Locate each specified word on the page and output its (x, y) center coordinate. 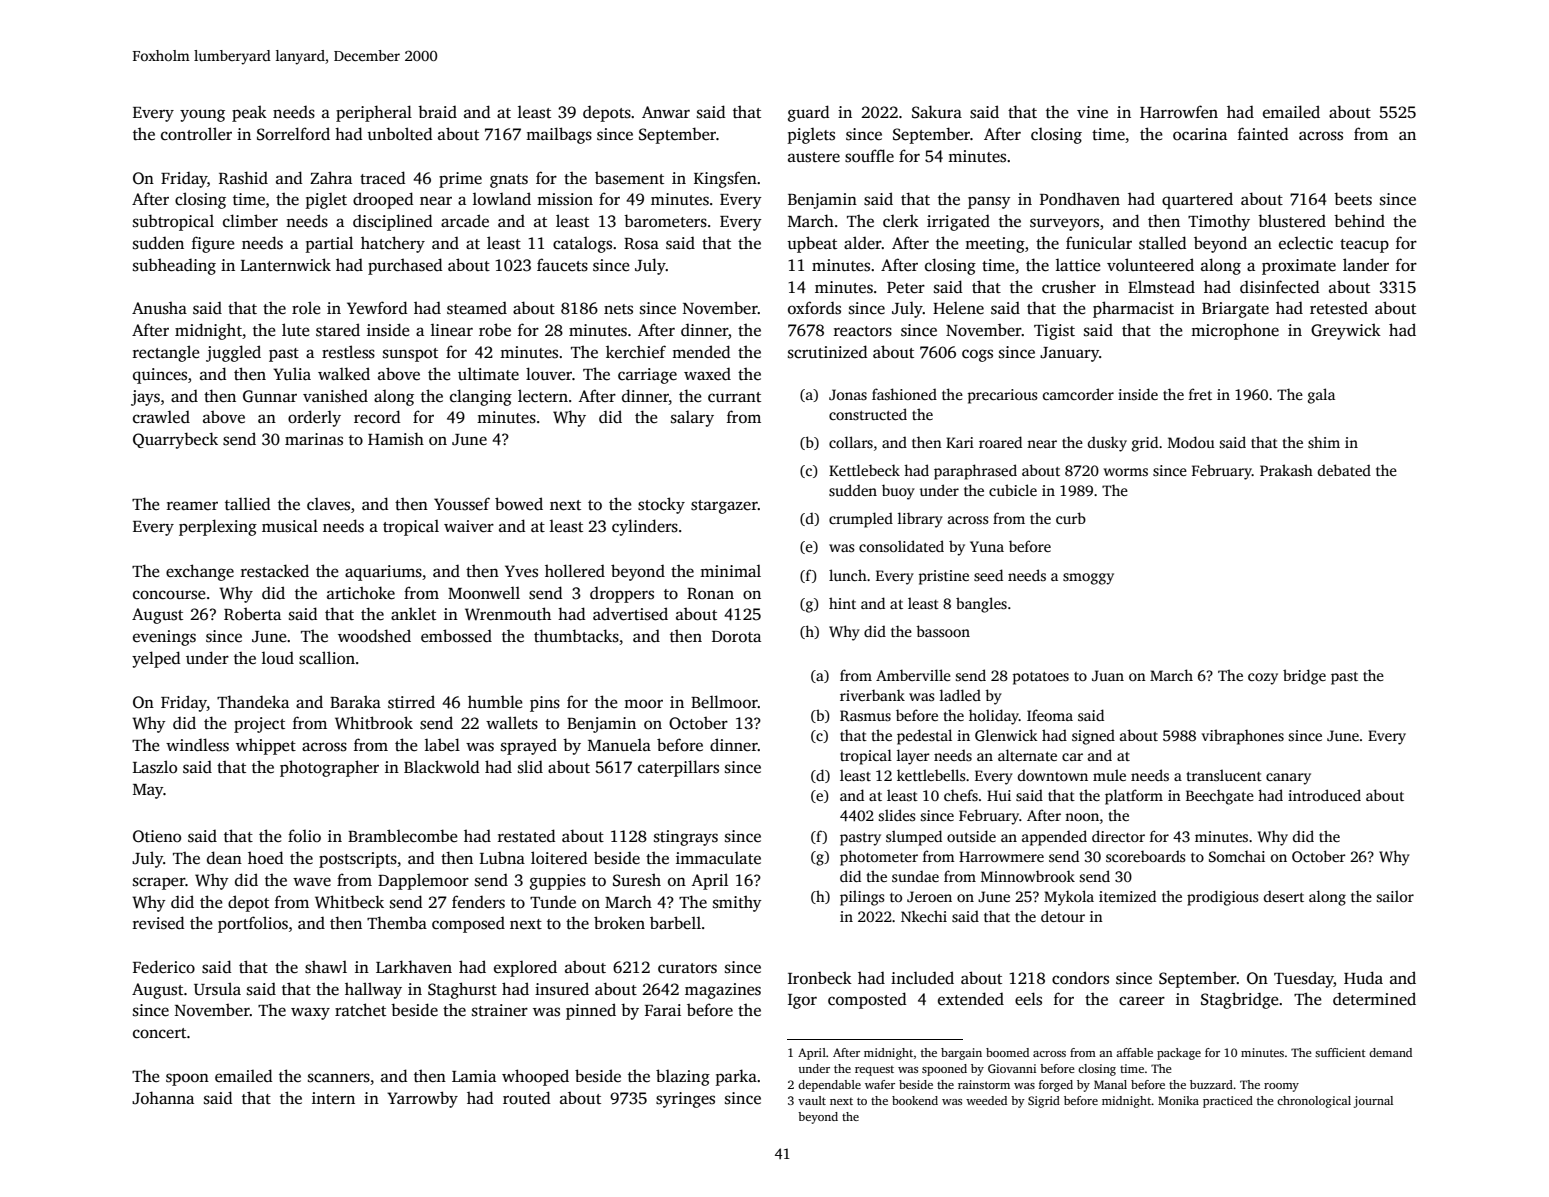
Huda (1363, 977)
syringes (685, 1100)
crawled (161, 417)
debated (1344, 470)
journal (1373, 1102)
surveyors (1064, 224)
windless (197, 745)
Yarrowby (422, 1099)
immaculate (718, 858)
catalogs (582, 245)
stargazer (724, 507)
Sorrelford (293, 134)
